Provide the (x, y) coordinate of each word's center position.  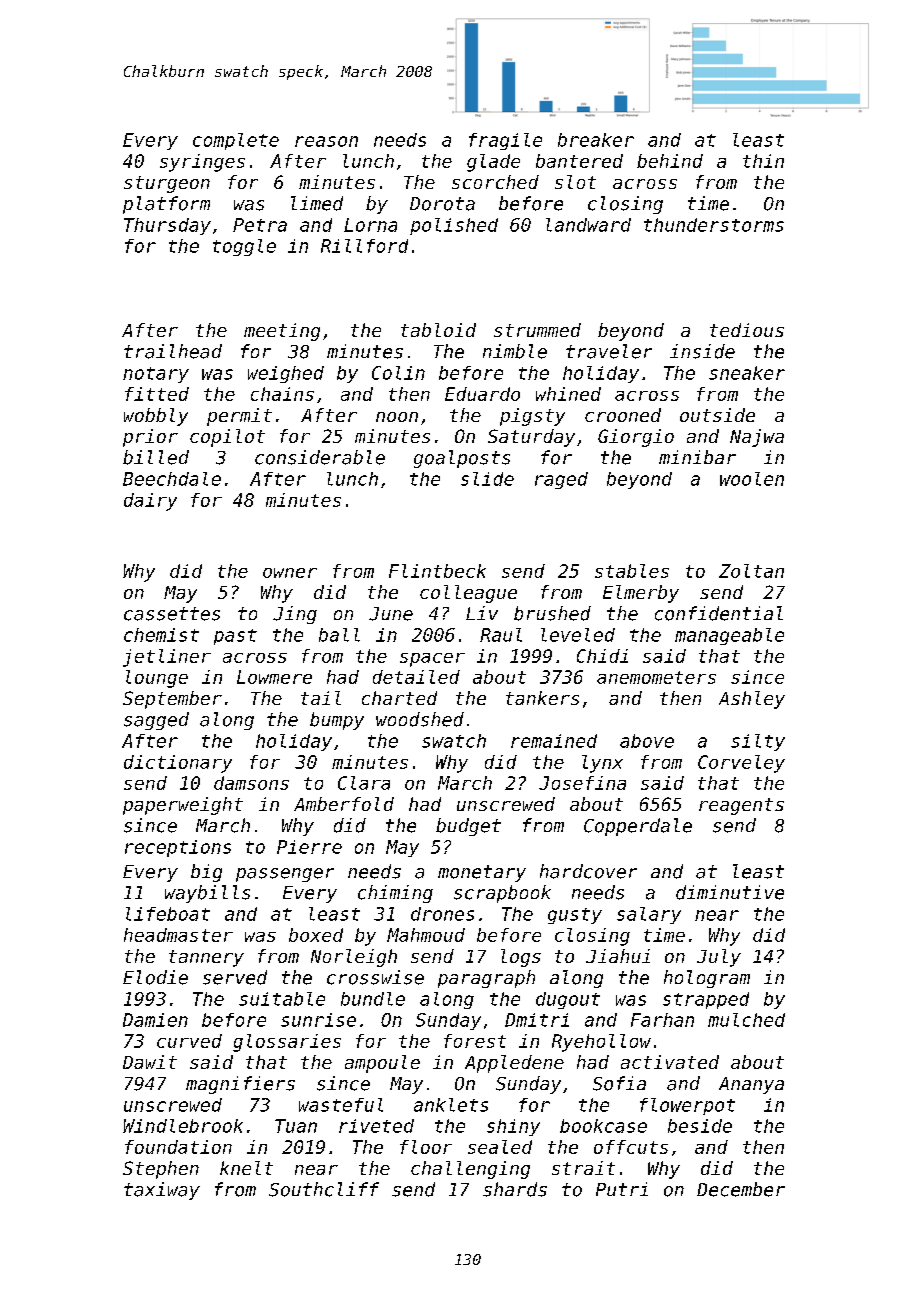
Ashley (752, 700)
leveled (578, 635)
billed (156, 457)
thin (763, 161)
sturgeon (167, 184)
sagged (156, 721)
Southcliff (324, 1189)
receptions (178, 848)
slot (575, 182)
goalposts (462, 459)
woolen (752, 479)
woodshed (420, 719)
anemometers (656, 677)
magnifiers (240, 1085)
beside (700, 1126)
